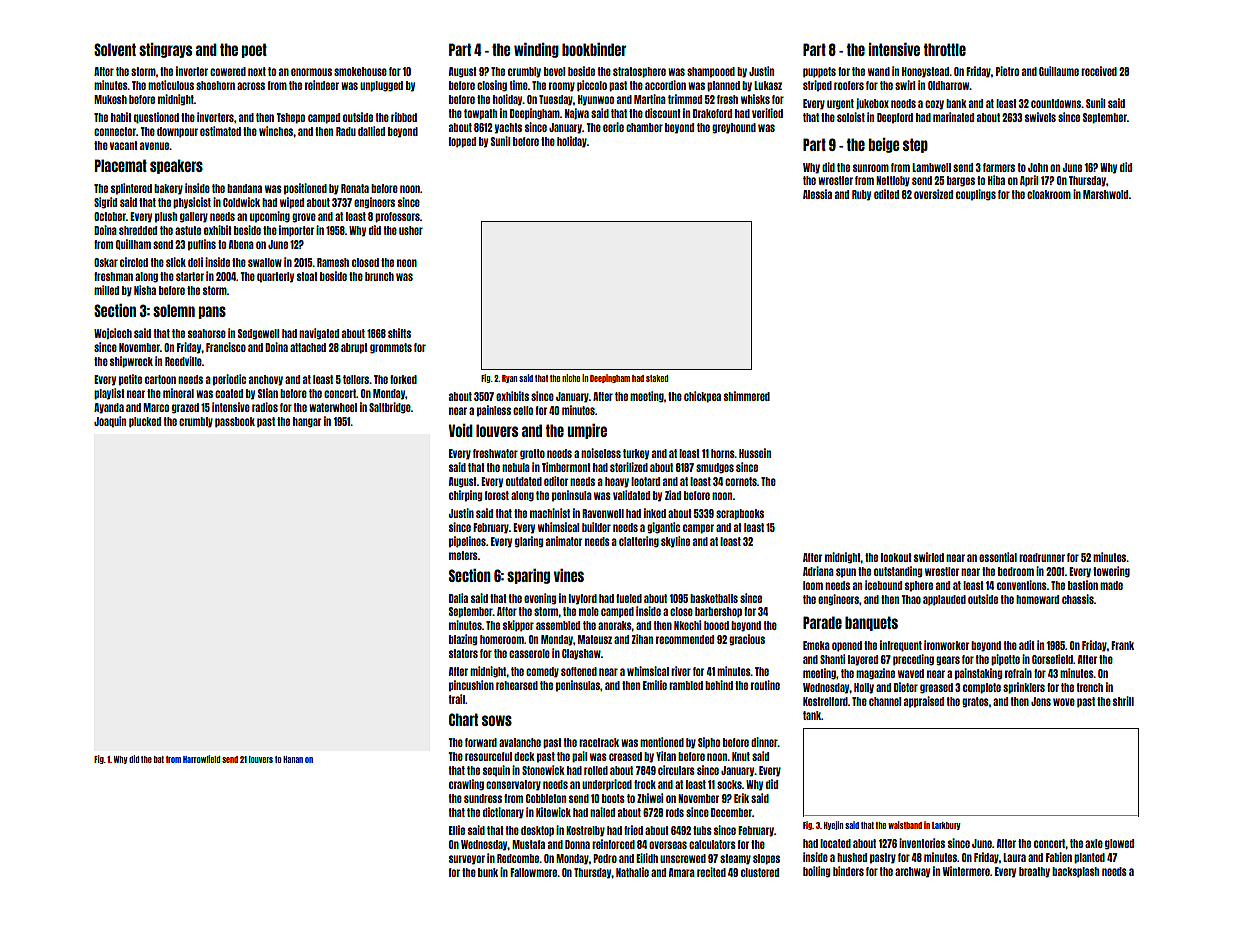  I want to click on Wojciech, so click(113, 333).
